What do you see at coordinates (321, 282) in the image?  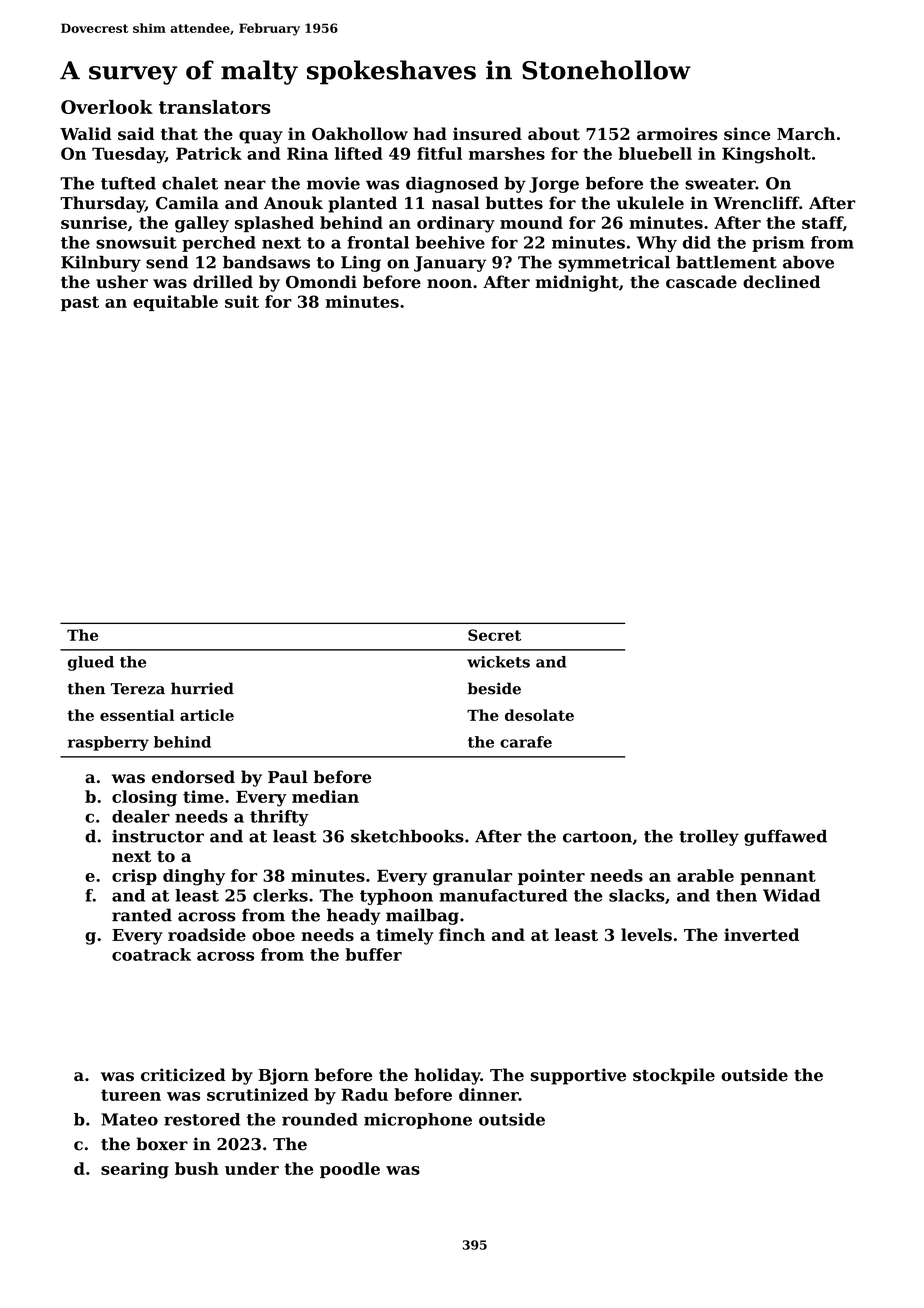 I see `Omondi` at bounding box center [321, 282].
